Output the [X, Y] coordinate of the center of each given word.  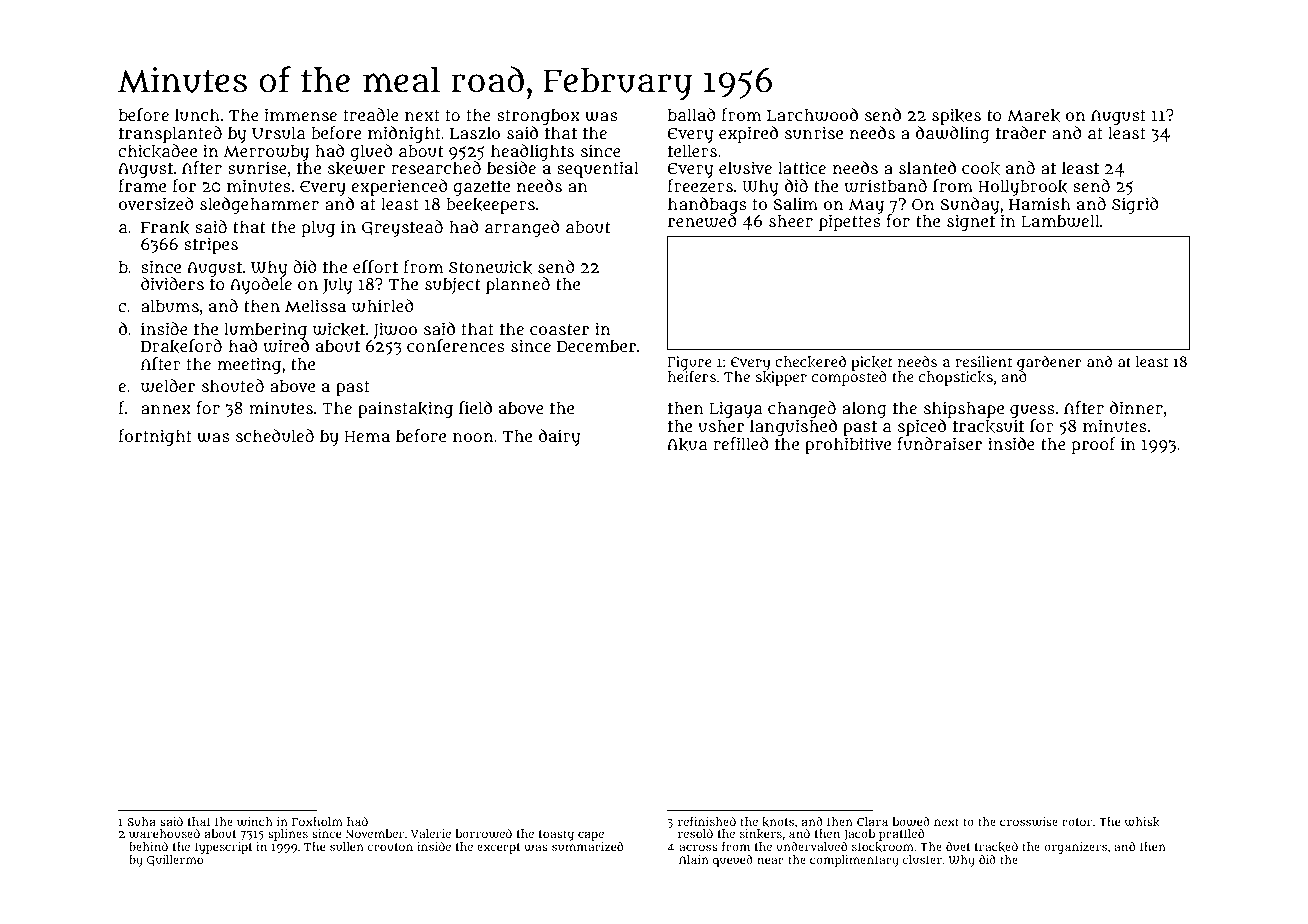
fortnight [155, 437]
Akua [687, 444]
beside [511, 167]
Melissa [315, 305]
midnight [404, 134]
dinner [1136, 407]
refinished [707, 821]
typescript [223, 848]
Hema [367, 436]
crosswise [1029, 821]
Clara [872, 821]
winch [255, 821]
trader [1021, 132]
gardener [1049, 363]
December [596, 345]
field [475, 408]
